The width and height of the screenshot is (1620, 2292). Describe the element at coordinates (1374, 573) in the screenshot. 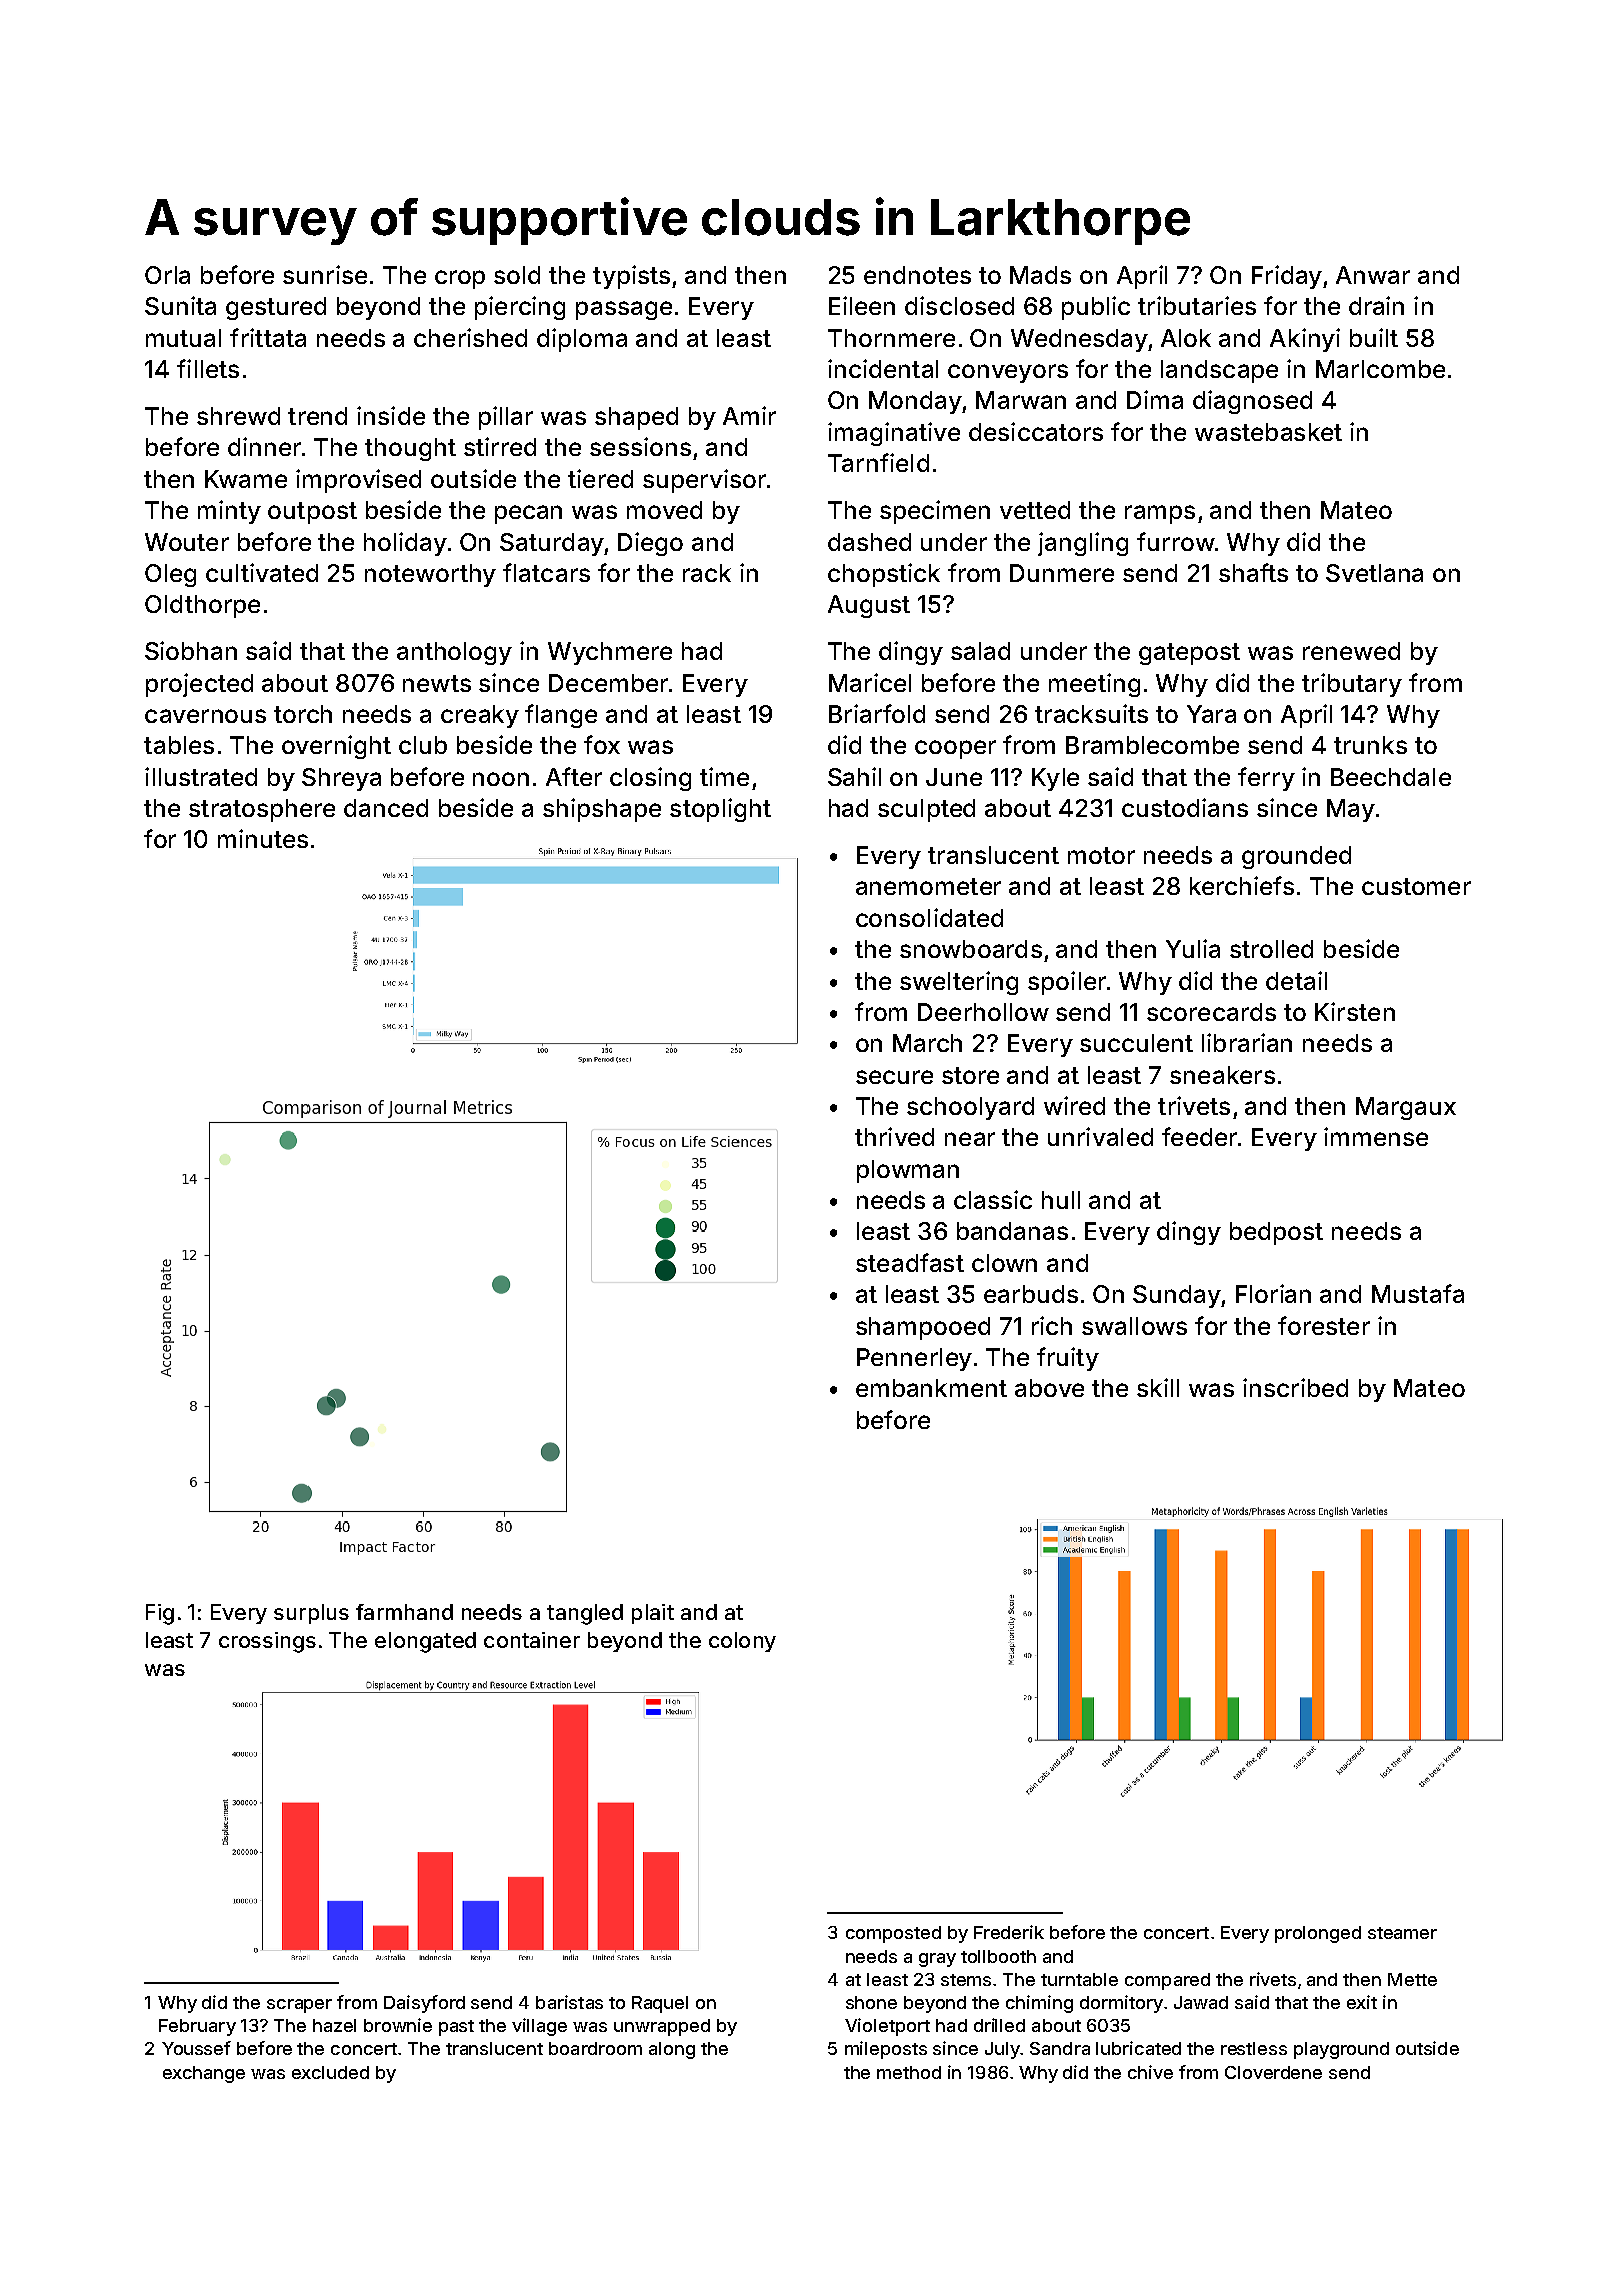

I see `Svetlana` at that location.
